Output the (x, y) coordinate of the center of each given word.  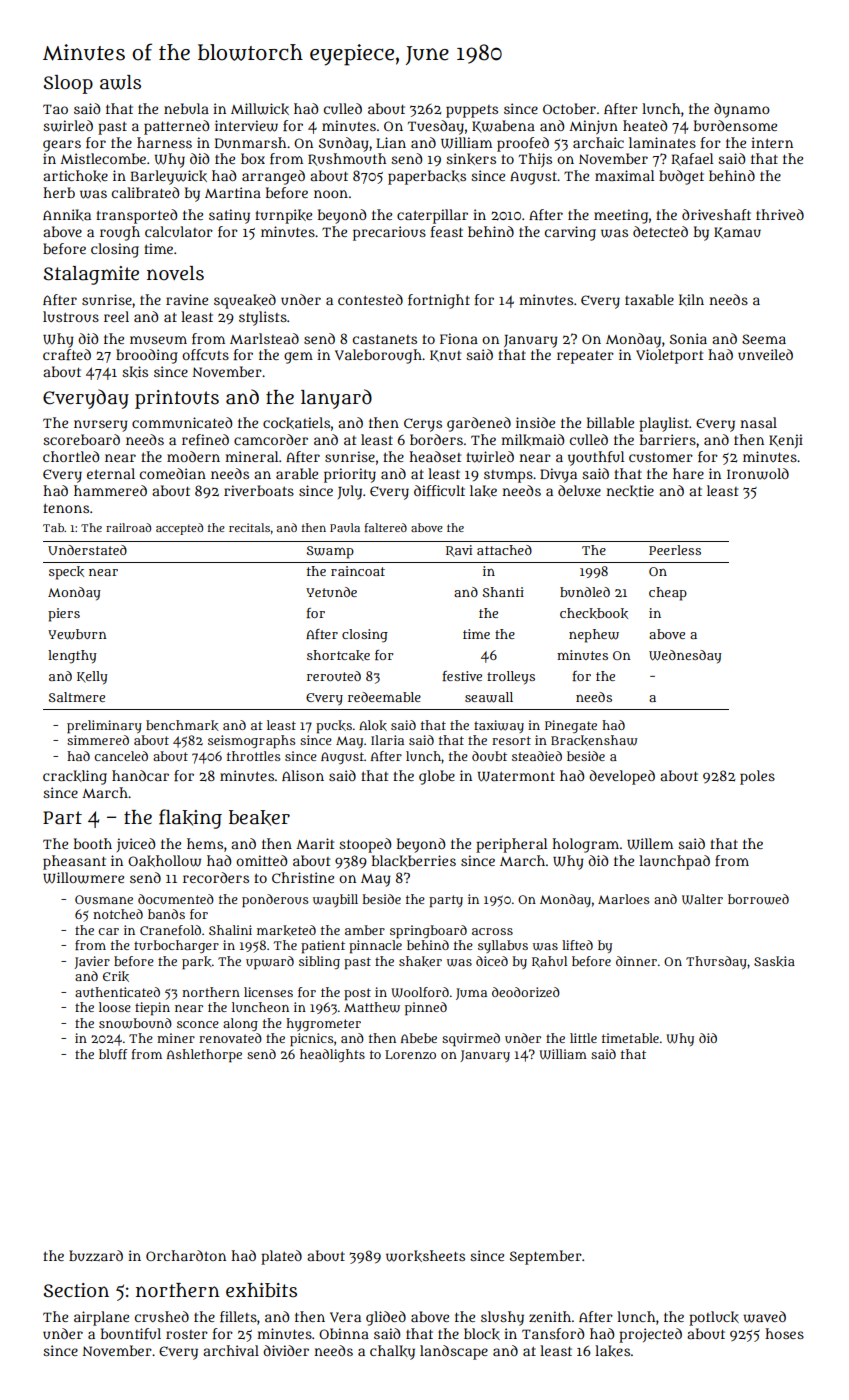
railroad (128, 527)
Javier (92, 962)
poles (757, 777)
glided (386, 1318)
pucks (334, 727)
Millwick (260, 109)
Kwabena (503, 126)
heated (645, 125)
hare (688, 473)
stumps (508, 476)
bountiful (131, 1333)
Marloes (623, 899)
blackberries (414, 861)
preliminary (104, 727)
